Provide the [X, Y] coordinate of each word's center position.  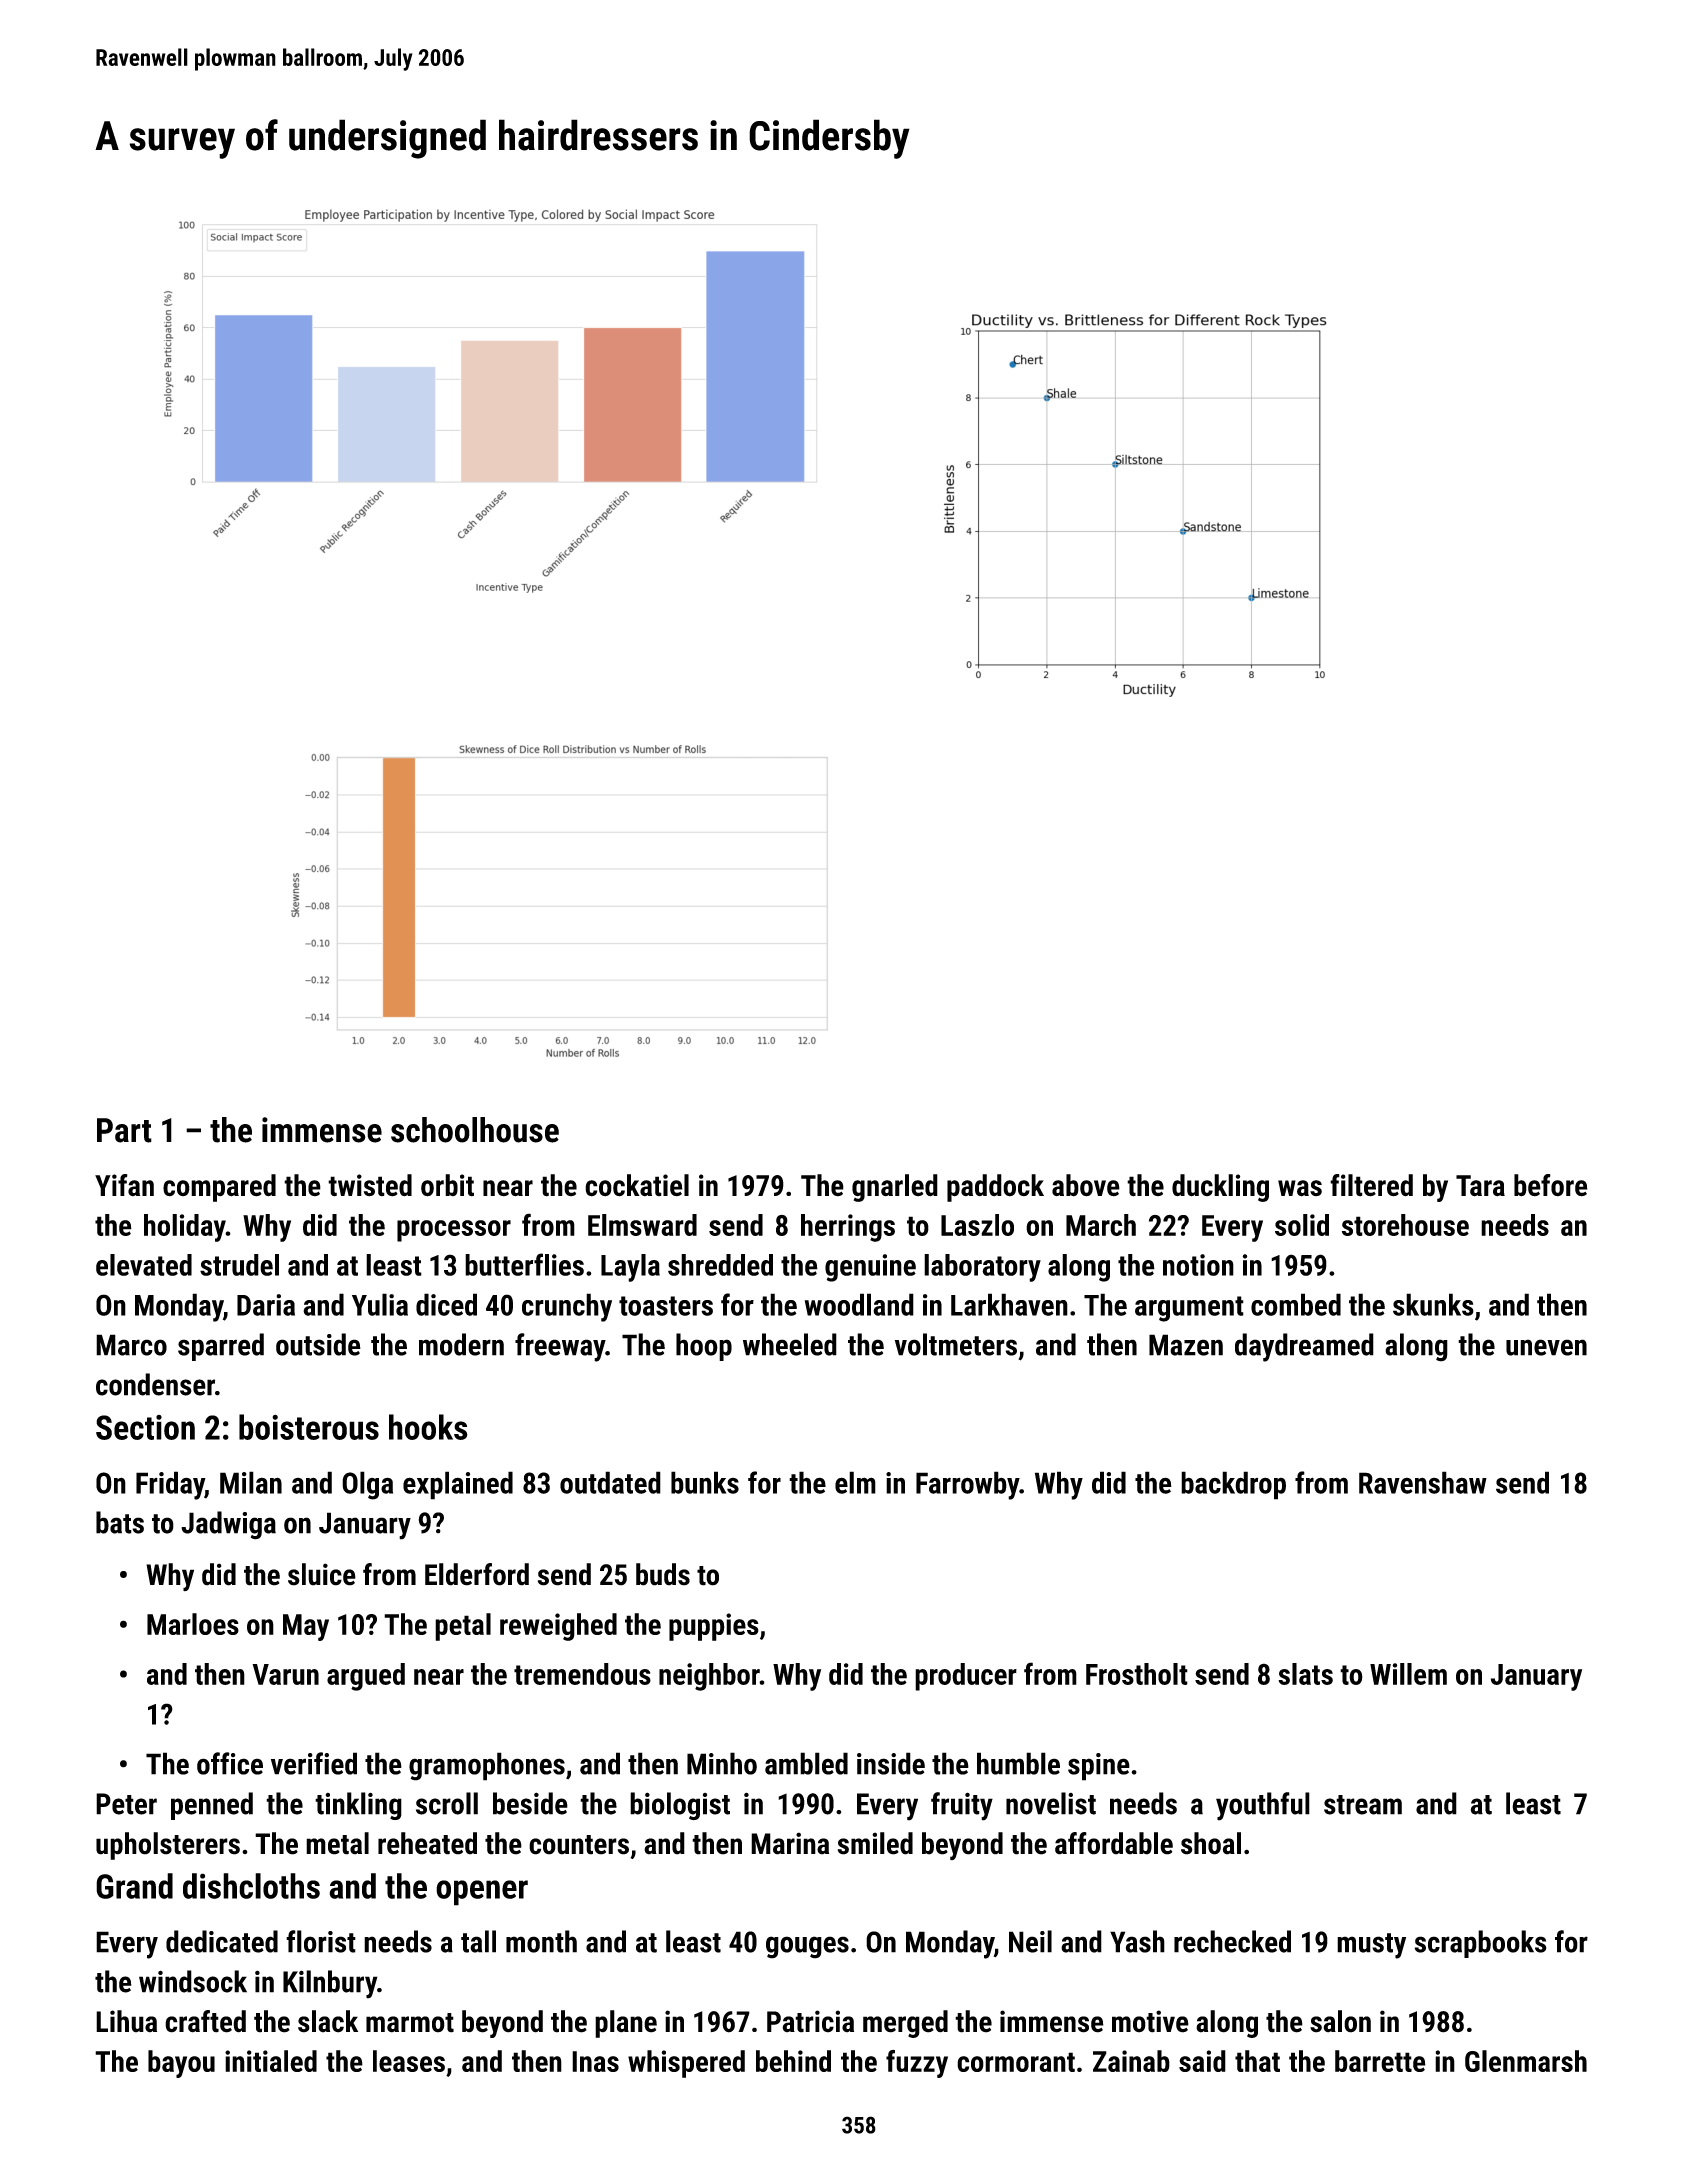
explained [458, 1485]
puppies [714, 1627]
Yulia [380, 1304]
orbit [447, 1185]
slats [1305, 1674]
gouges [807, 1947]
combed [1296, 1304]
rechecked [1232, 1941]
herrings [848, 1228]
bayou [181, 2064]
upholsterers [168, 1846]
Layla [630, 1268]
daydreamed [1304, 1347]
